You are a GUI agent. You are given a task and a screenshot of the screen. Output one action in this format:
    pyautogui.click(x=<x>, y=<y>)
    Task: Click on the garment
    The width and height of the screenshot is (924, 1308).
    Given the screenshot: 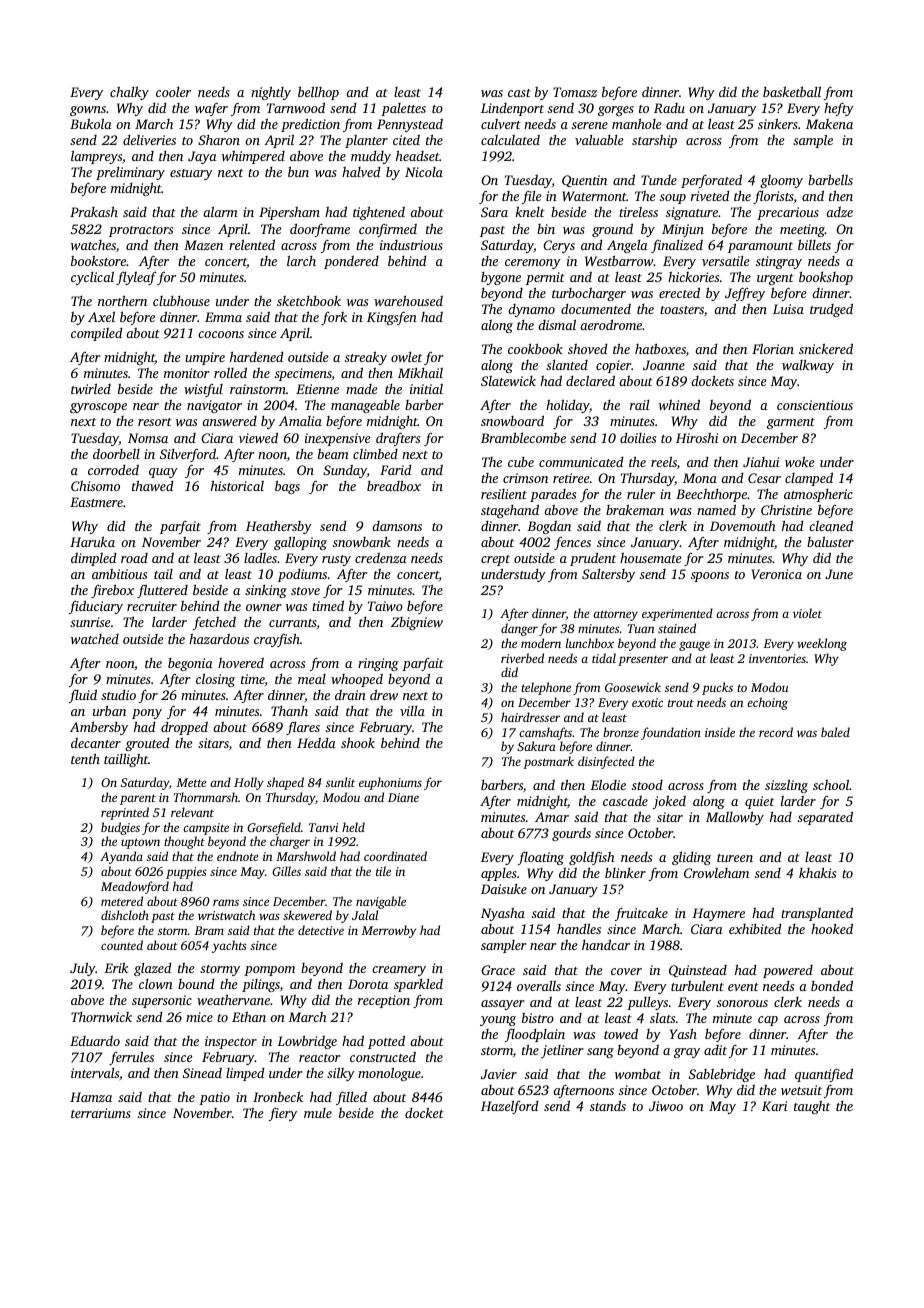 What is the action you would take?
    pyautogui.click(x=791, y=423)
